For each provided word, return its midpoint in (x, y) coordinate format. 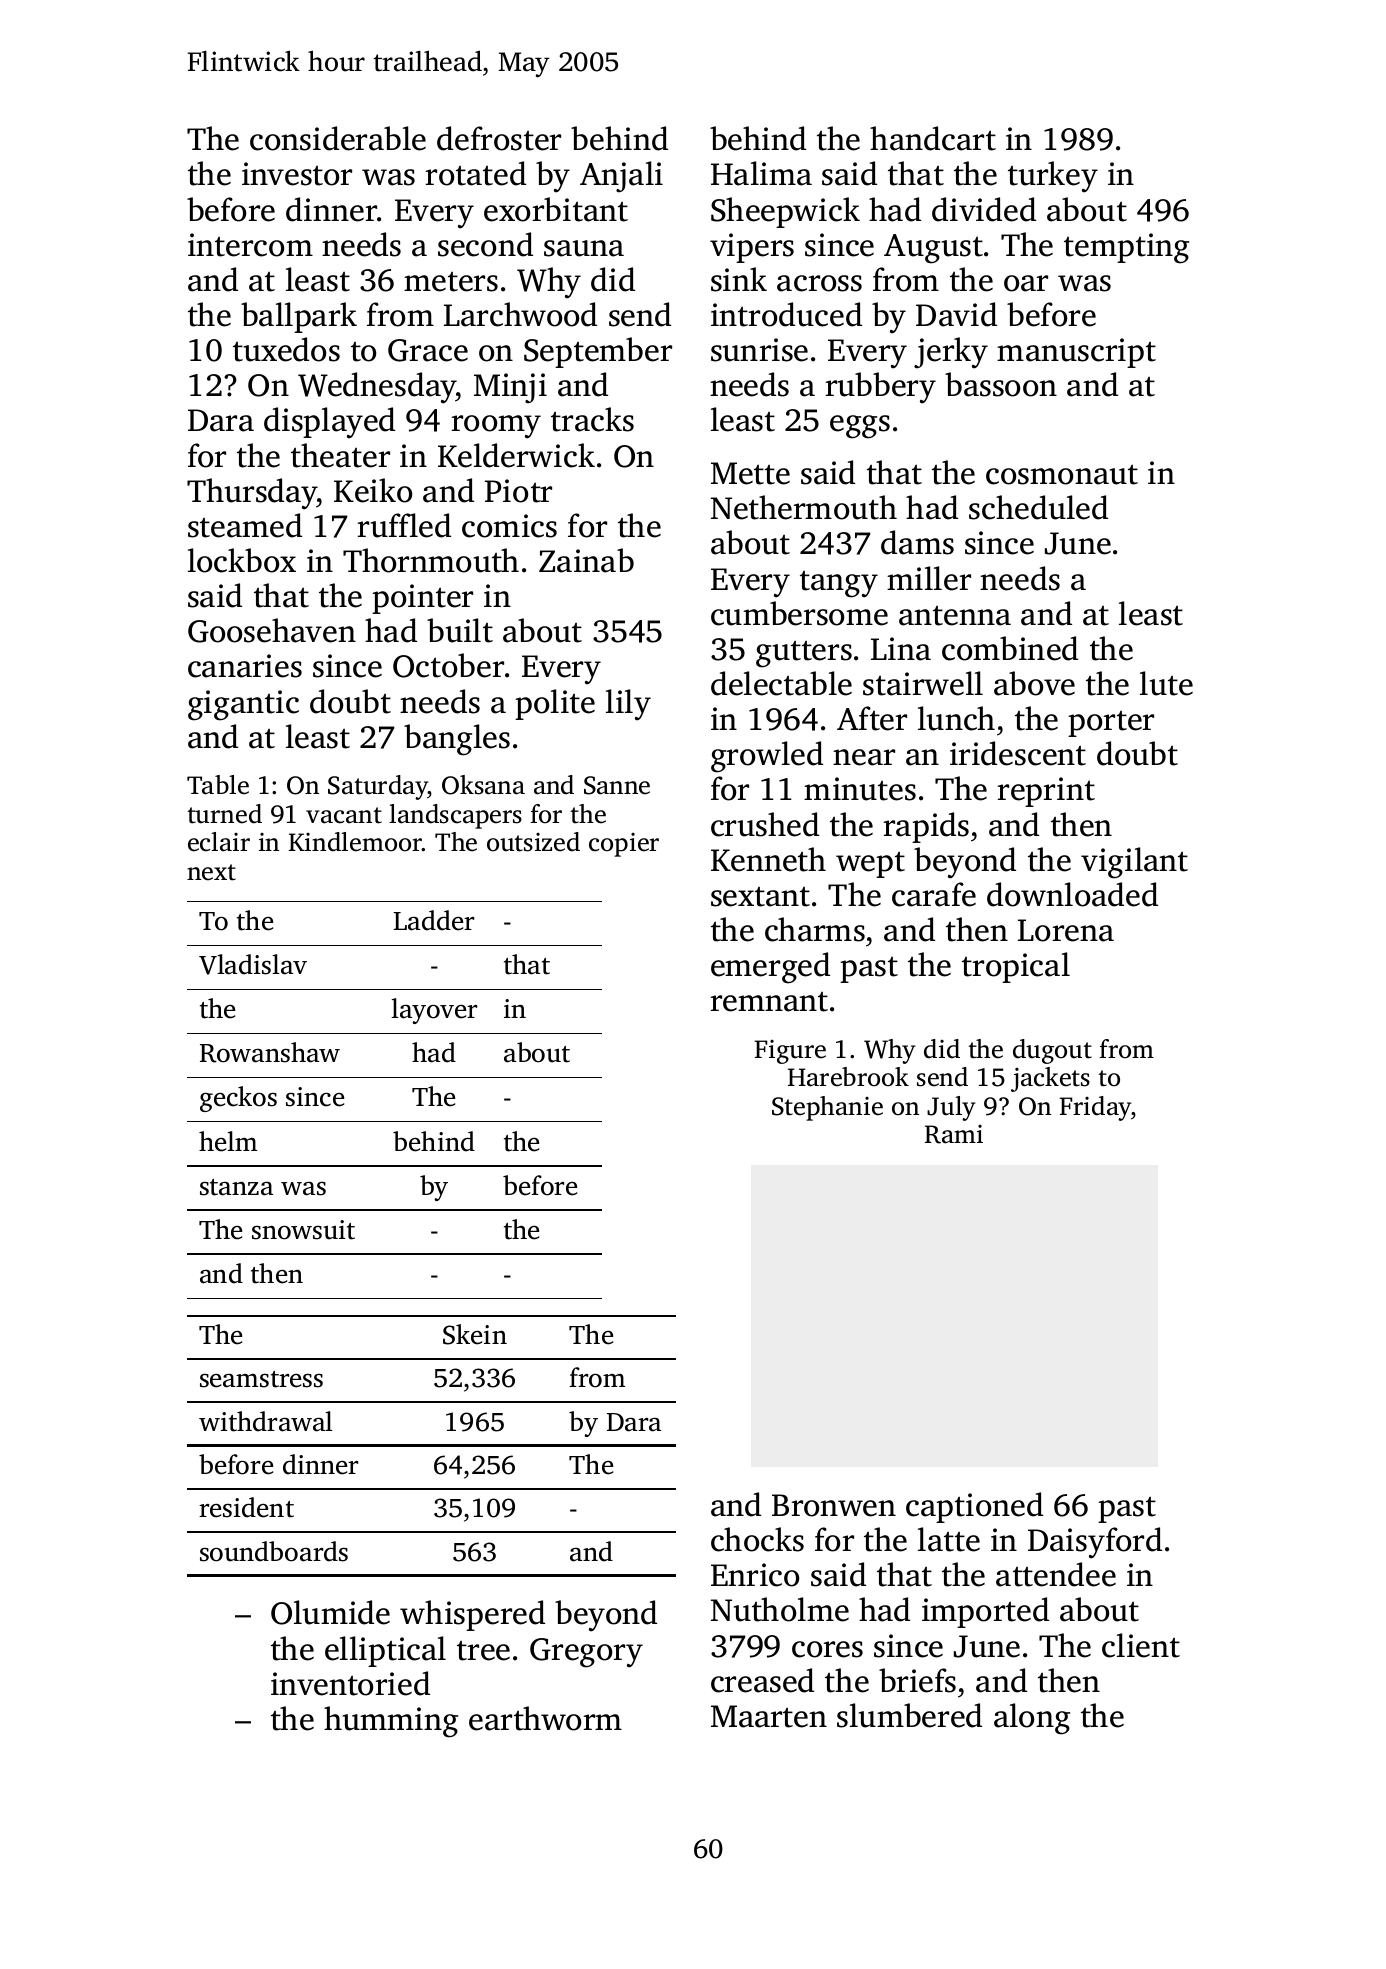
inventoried (350, 1683)
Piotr (518, 491)
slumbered (909, 1715)
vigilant (1134, 863)
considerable (338, 138)
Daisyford (1095, 1543)
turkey (1053, 177)
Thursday (252, 494)
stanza (236, 1187)
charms (815, 929)
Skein (475, 1334)
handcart (933, 138)
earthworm (545, 1718)
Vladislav (253, 964)
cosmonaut (1062, 475)
